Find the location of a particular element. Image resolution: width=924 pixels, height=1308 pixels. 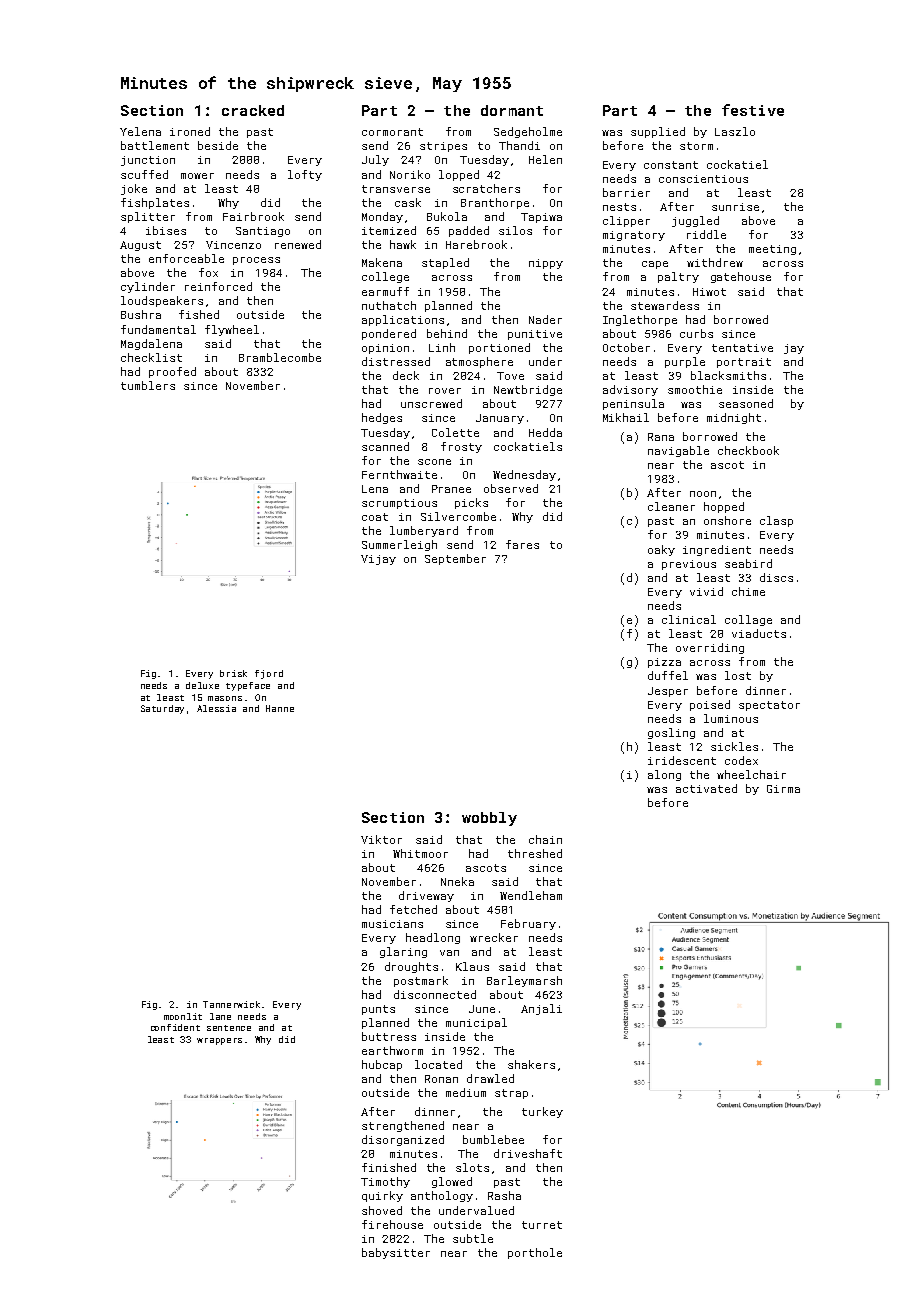

stripes is located at coordinates (443, 147).
